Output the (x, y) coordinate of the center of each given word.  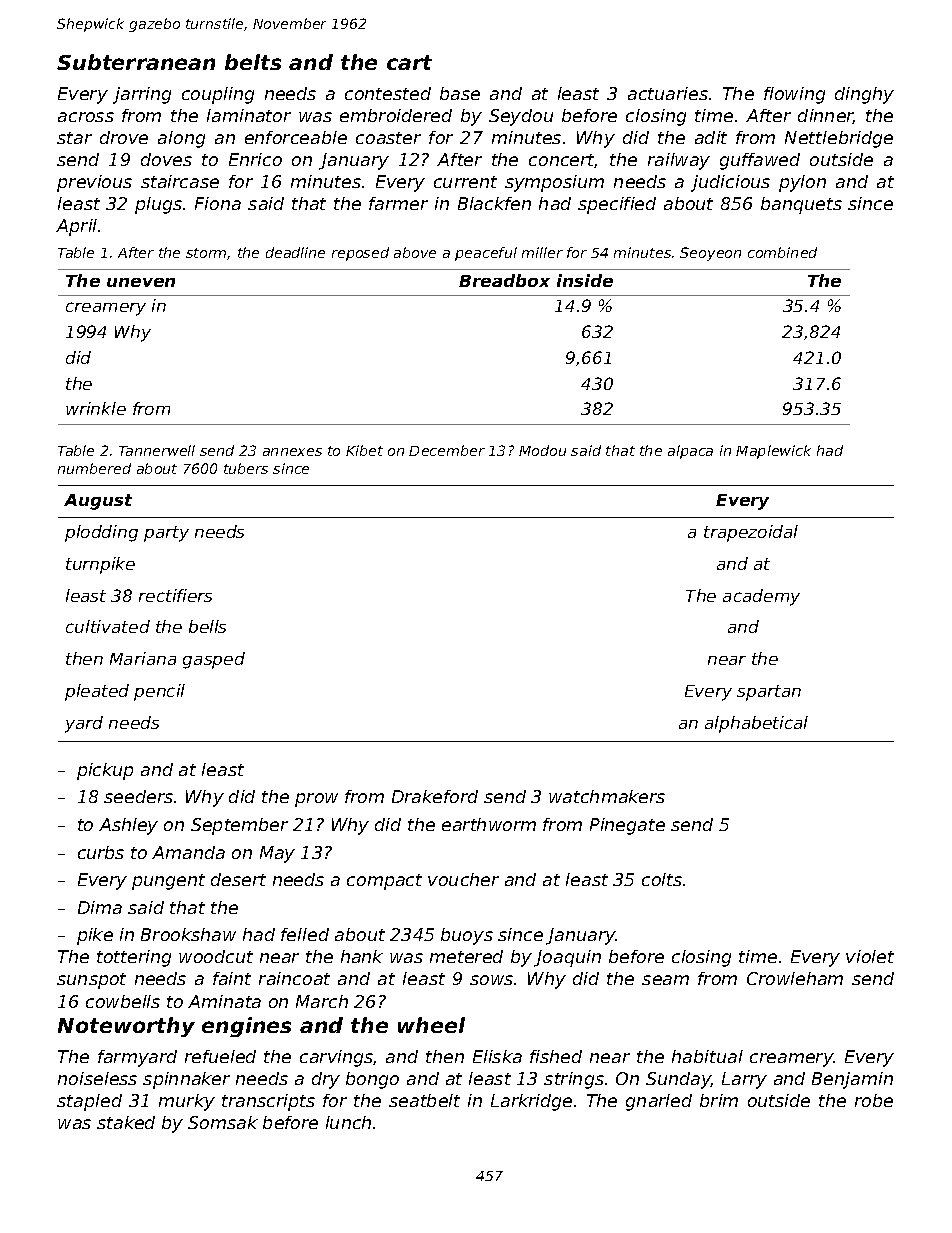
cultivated (108, 626)
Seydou (521, 117)
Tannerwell (157, 450)
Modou (542, 450)
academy (761, 597)
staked (126, 1122)
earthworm (489, 824)
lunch (348, 1122)
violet (870, 956)
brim (719, 1100)
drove (124, 137)
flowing (794, 95)
